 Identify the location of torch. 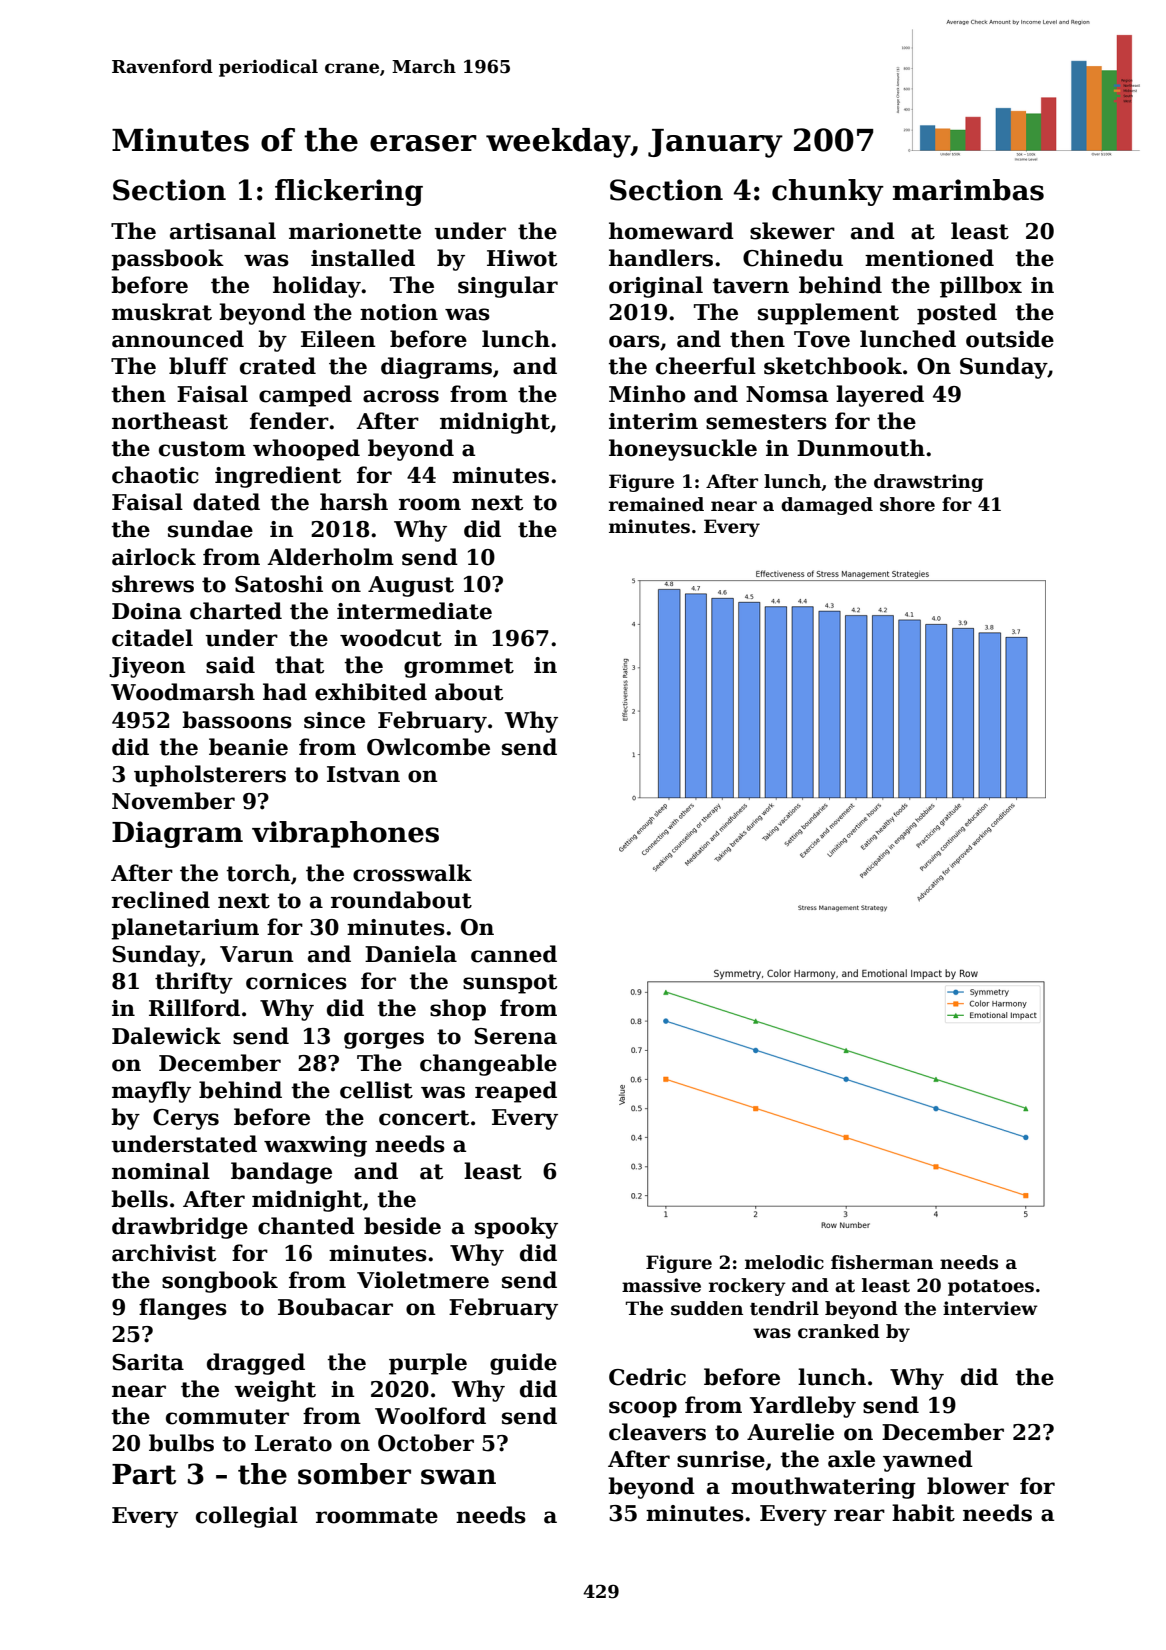
(258, 873).
